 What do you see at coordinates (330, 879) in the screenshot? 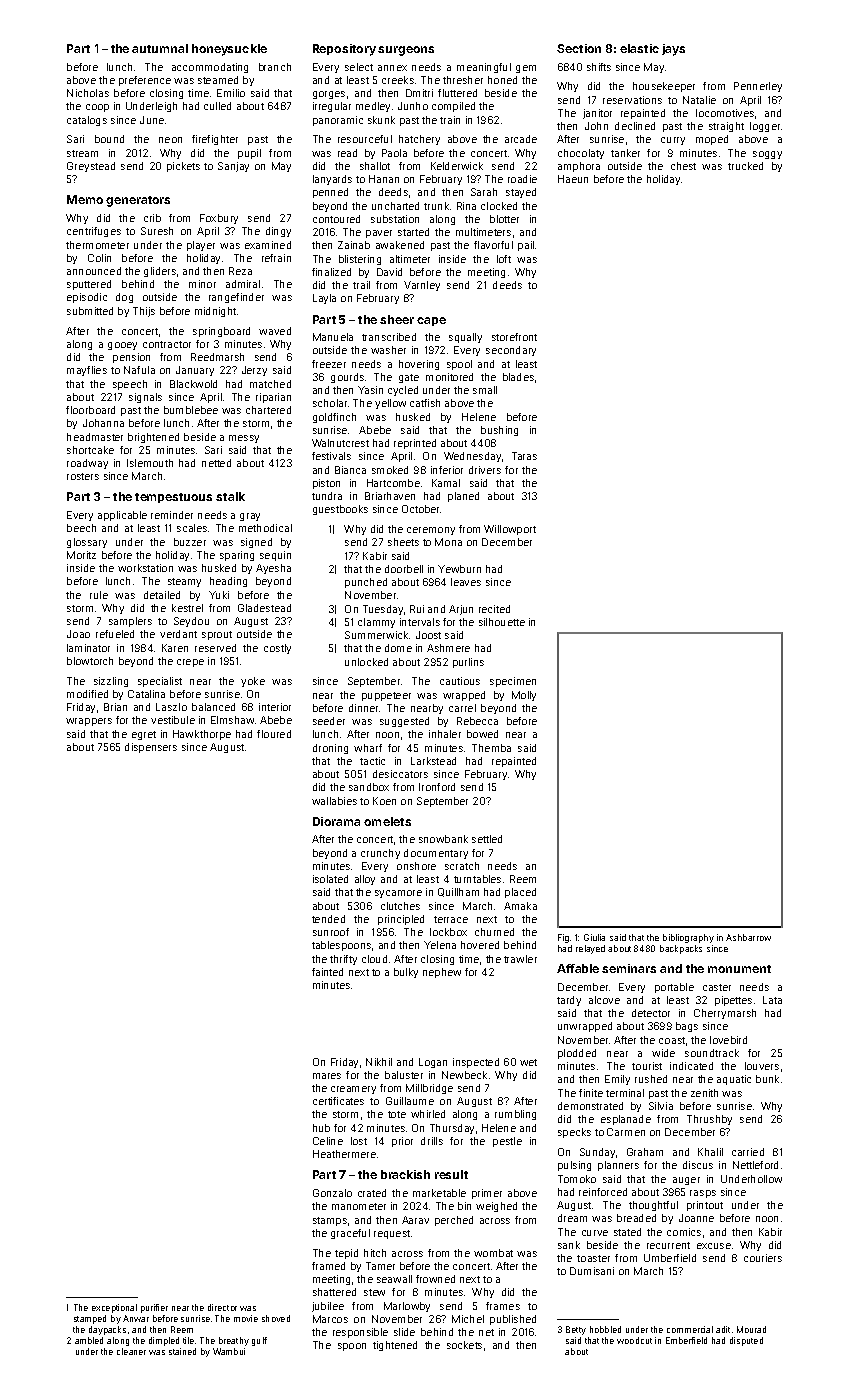
I see `isolated` at bounding box center [330, 879].
